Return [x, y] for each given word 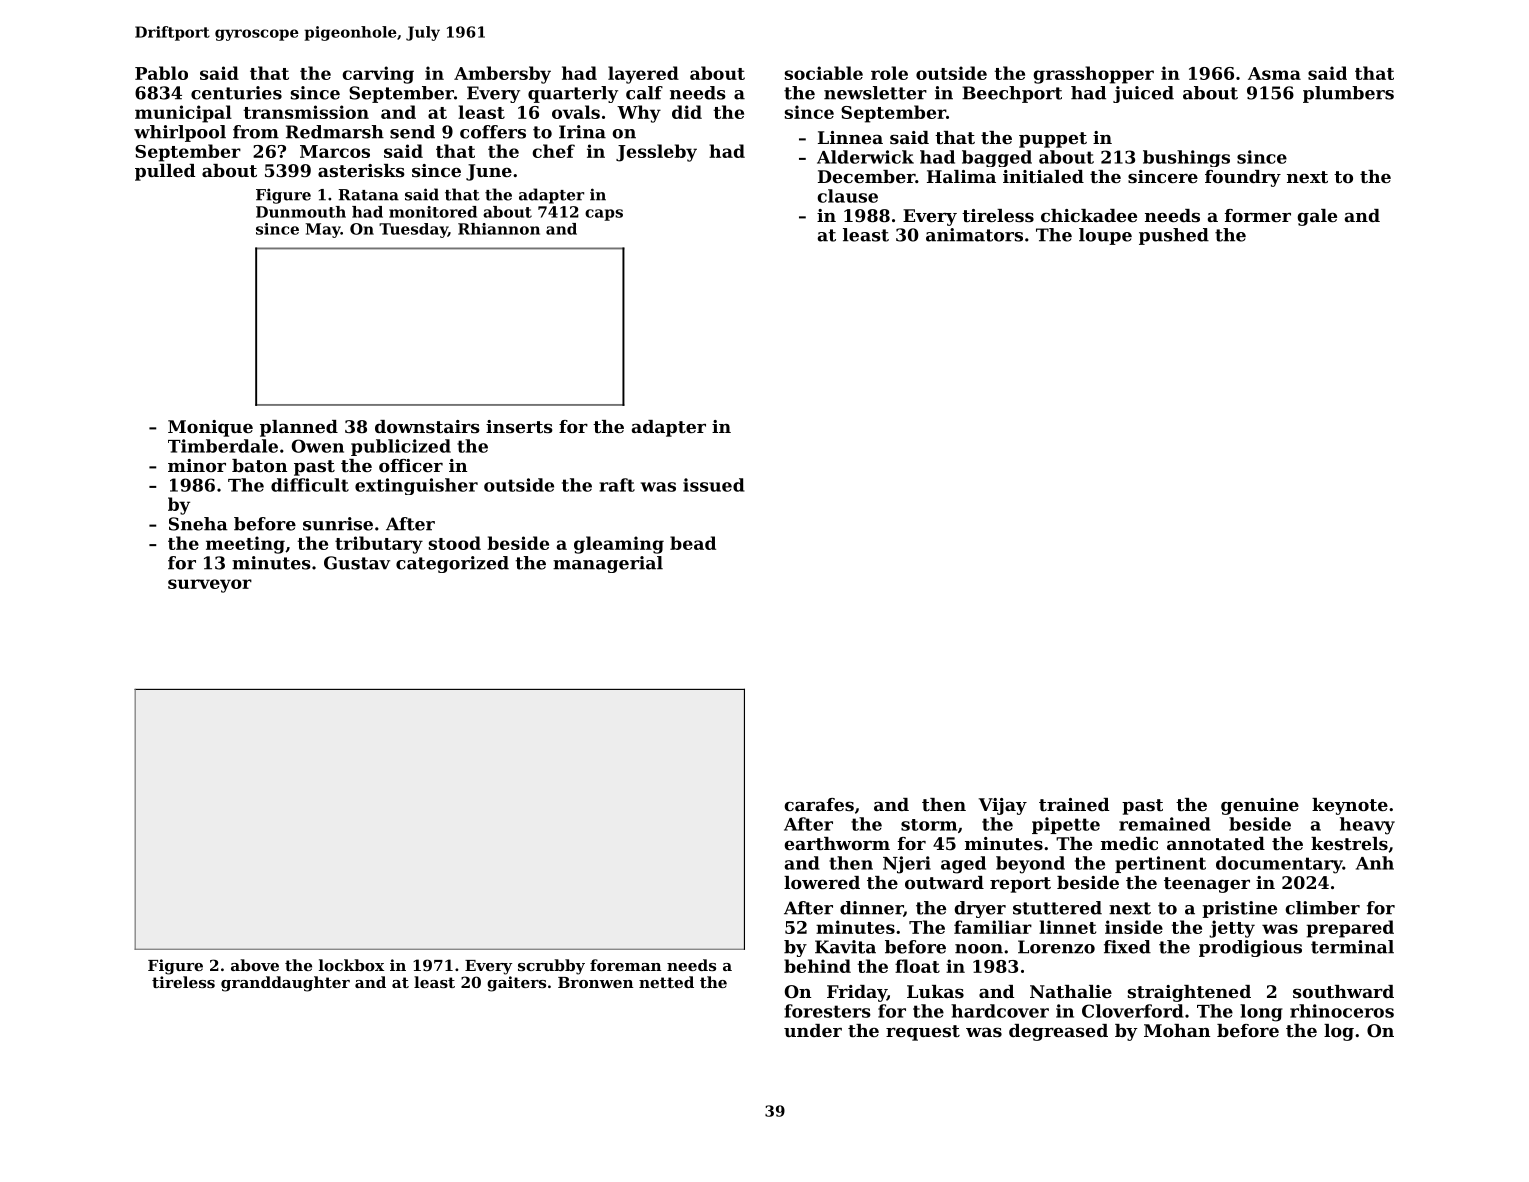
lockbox [351, 965]
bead [693, 543]
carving [378, 75]
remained [1165, 824]
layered [643, 75]
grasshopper [1093, 75]
